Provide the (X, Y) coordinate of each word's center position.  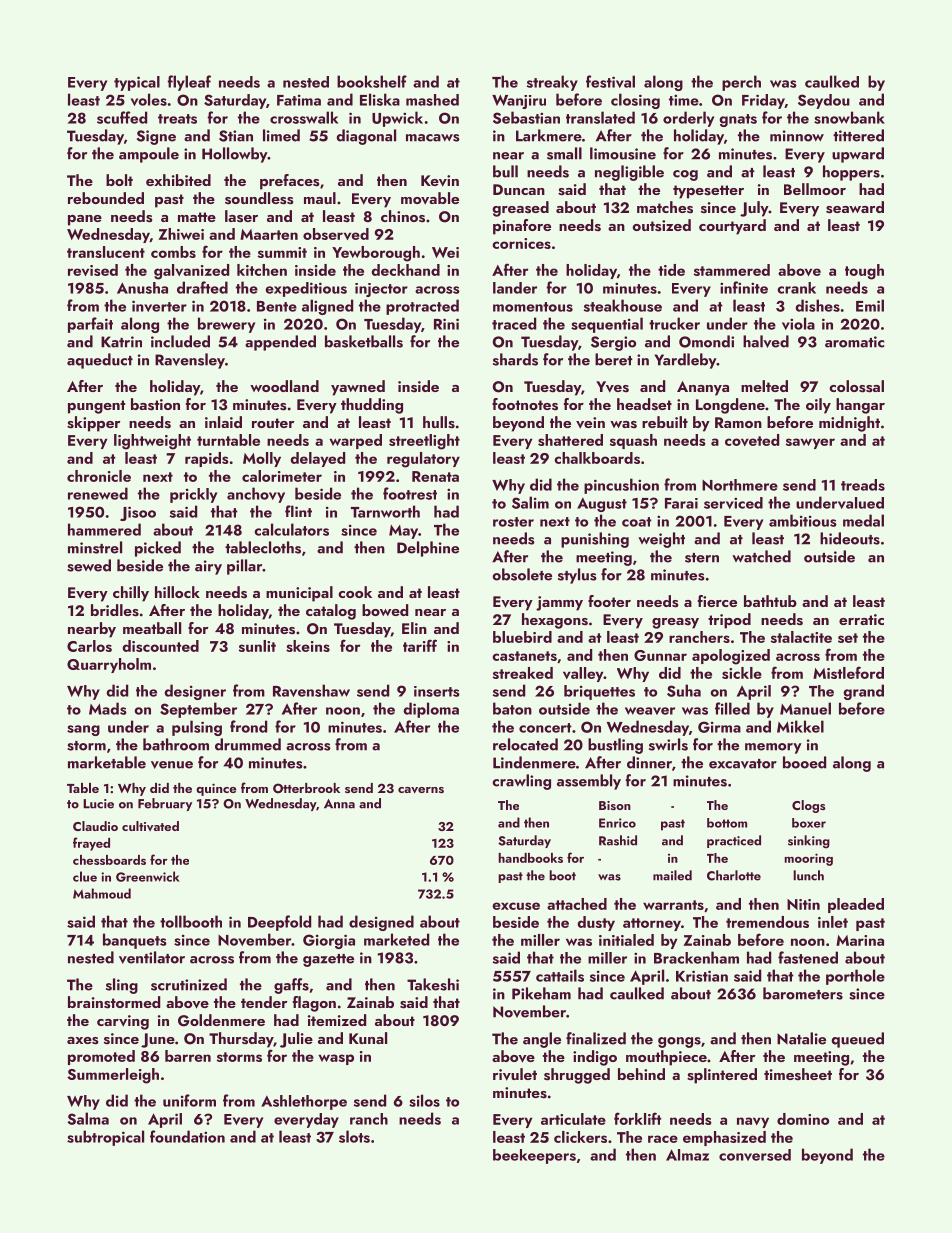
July (754, 209)
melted (764, 386)
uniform (189, 1100)
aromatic (854, 342)
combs (173, 252)
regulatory (423, 460)
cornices (521, 243)
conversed (755, 1155)
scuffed (122, 117)
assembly (589, 782)
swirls (668, 744)
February (165, 804)
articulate (573, 1119)
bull (505, 171)
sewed (89, 565)
